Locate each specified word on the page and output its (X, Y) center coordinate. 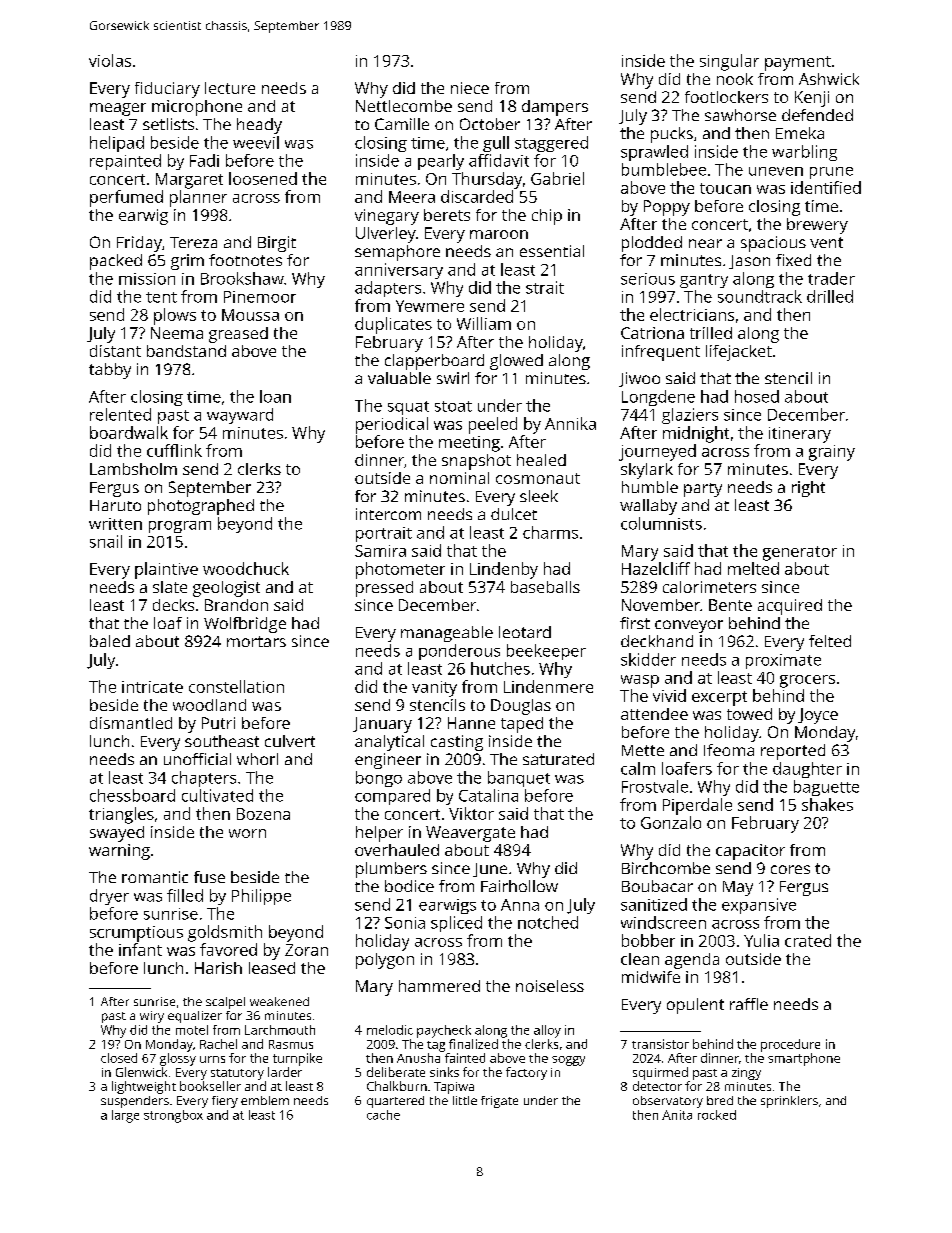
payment (798, 63)
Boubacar (657, 886)
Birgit (277, 244)
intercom (388, 514)
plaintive (166, 570)
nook (735, 79)
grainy (832, 453)
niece (470, 88)
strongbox (173, 1116)
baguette (826, 788)
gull (496, 144)
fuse (209, 877)
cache (383, 1115)
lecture (230, 88)
